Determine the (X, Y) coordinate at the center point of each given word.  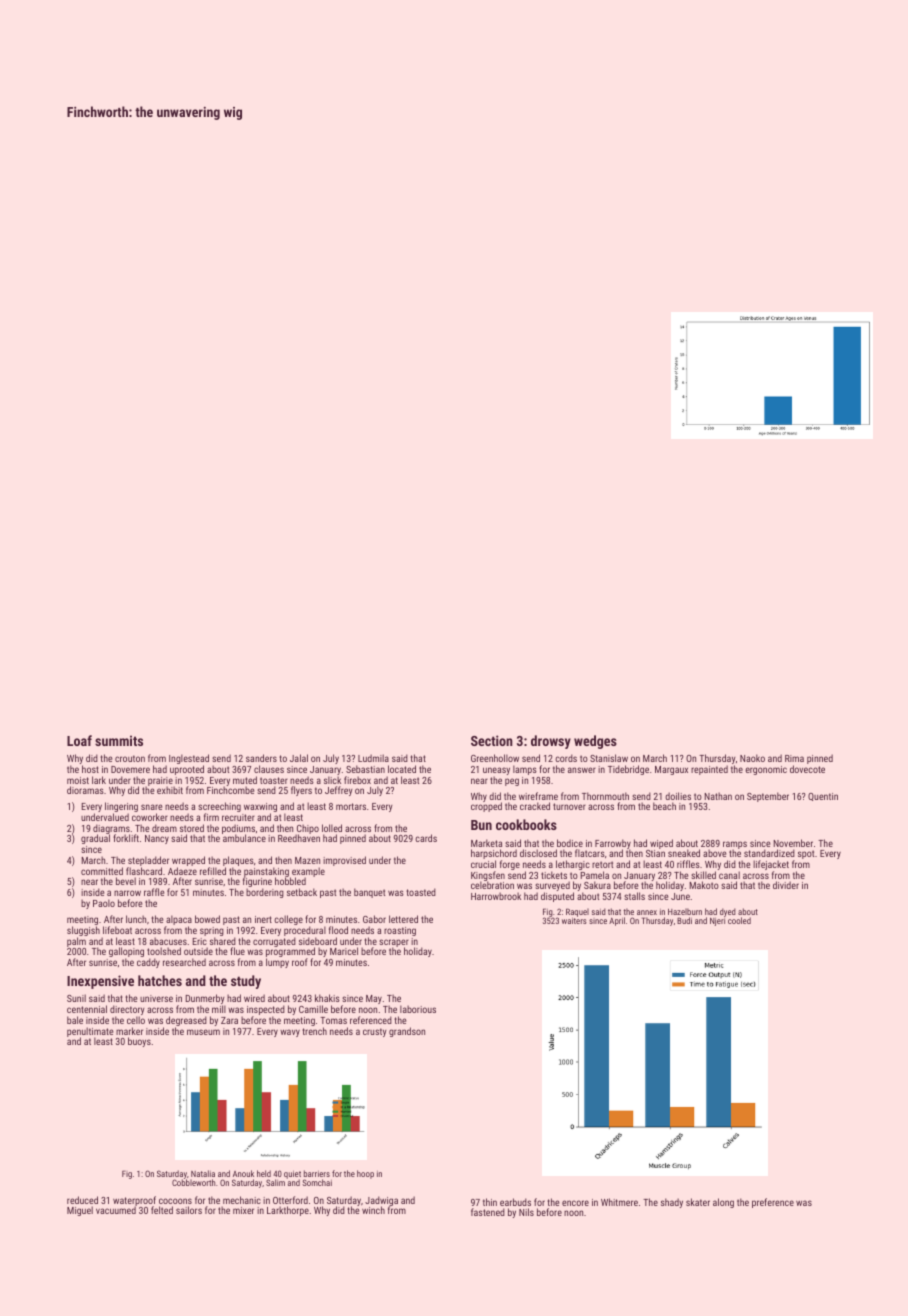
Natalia (203, 1173)
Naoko (752, 758)
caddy (148, 963)
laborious (418, 1009)
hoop (365, 1174)
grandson (407, 1032)
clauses (269, 769)
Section (492, 740)
